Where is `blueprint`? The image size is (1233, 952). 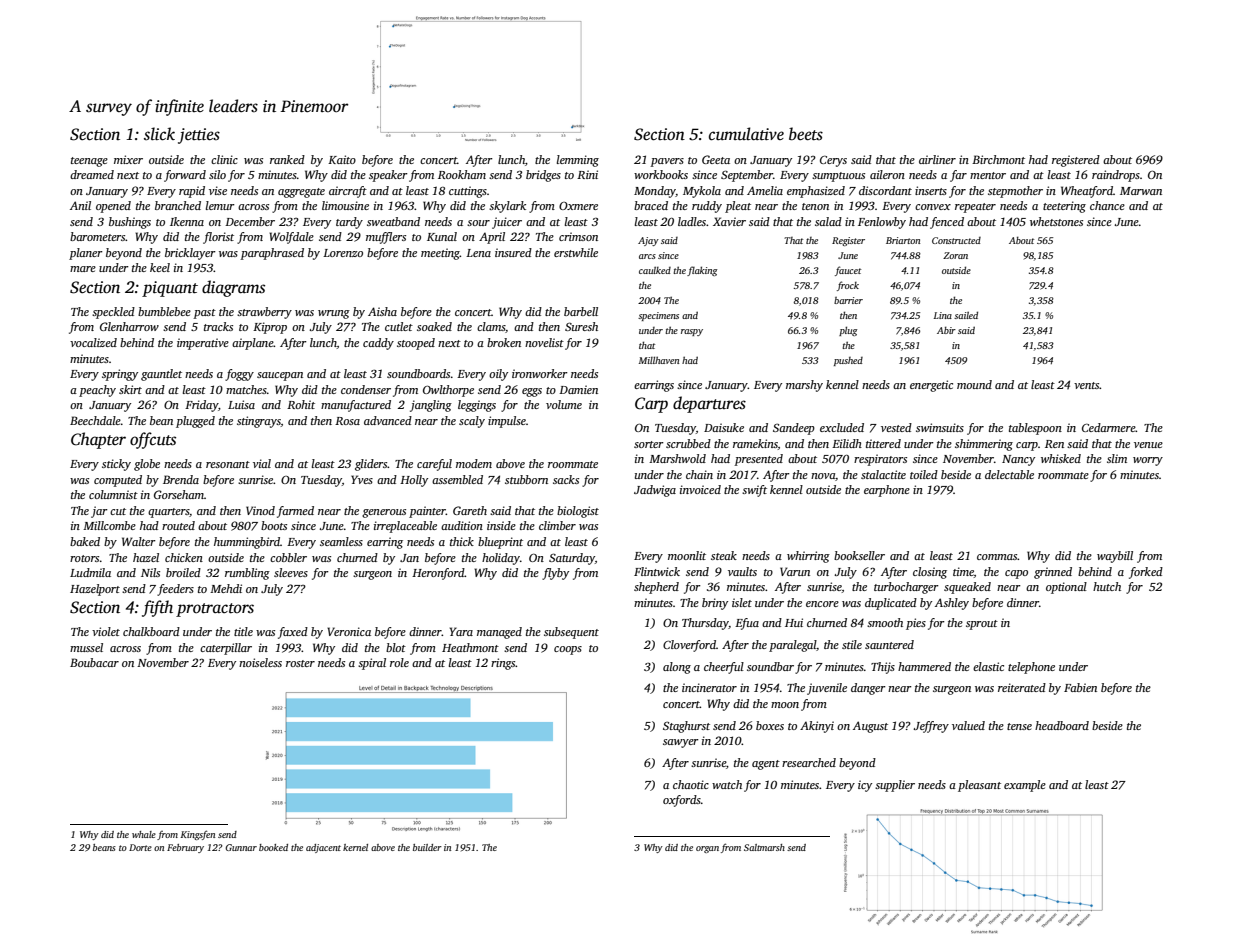
blueprint is located at coordinates (500, 543).
